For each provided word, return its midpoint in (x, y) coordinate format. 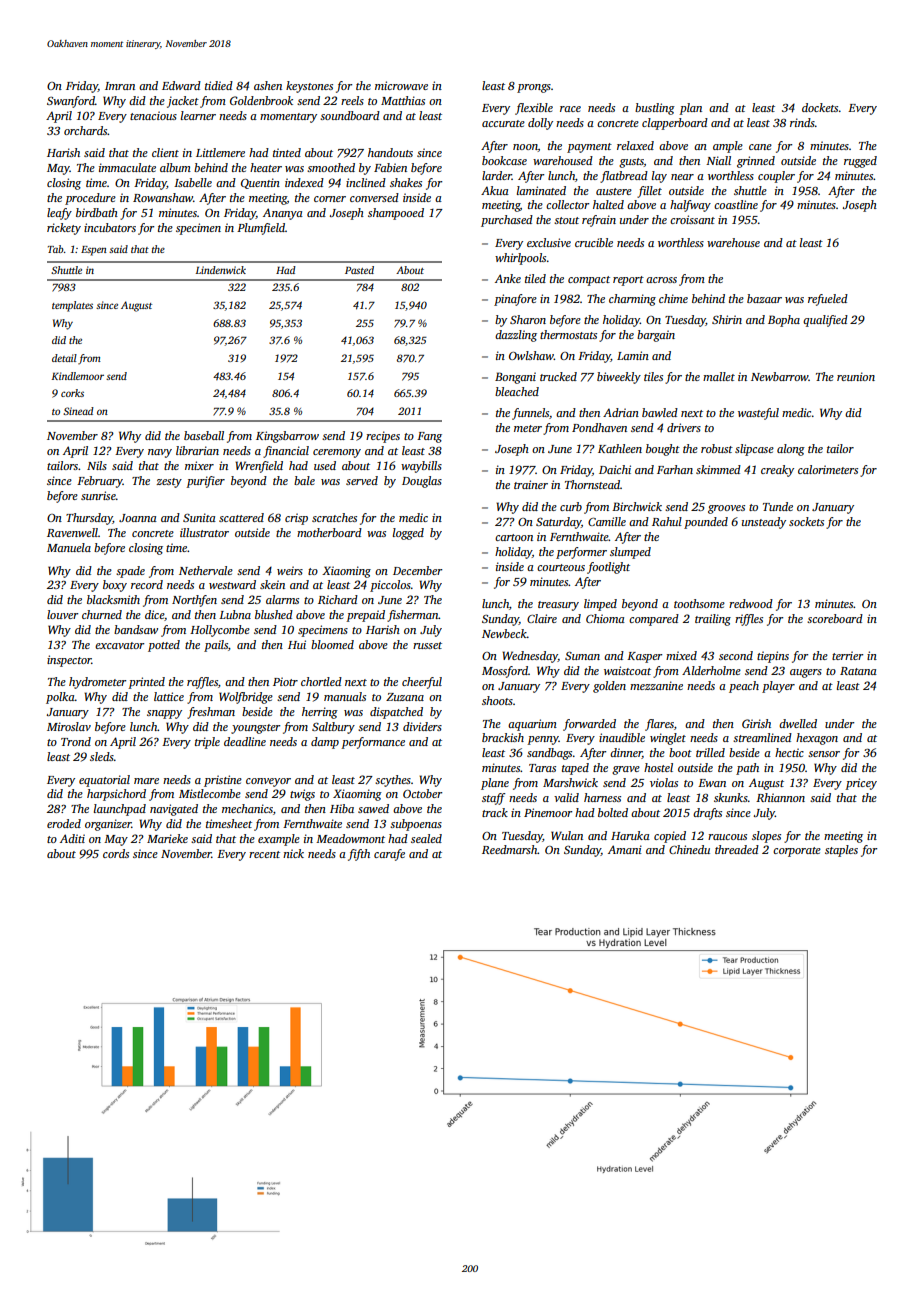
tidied (219, 85)
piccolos (390, 586)
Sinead (78, 411)
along (791, 450)
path (747, 769)
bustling (655, 109)
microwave (401, 85)
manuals (345, 696)
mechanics (247, 808)
